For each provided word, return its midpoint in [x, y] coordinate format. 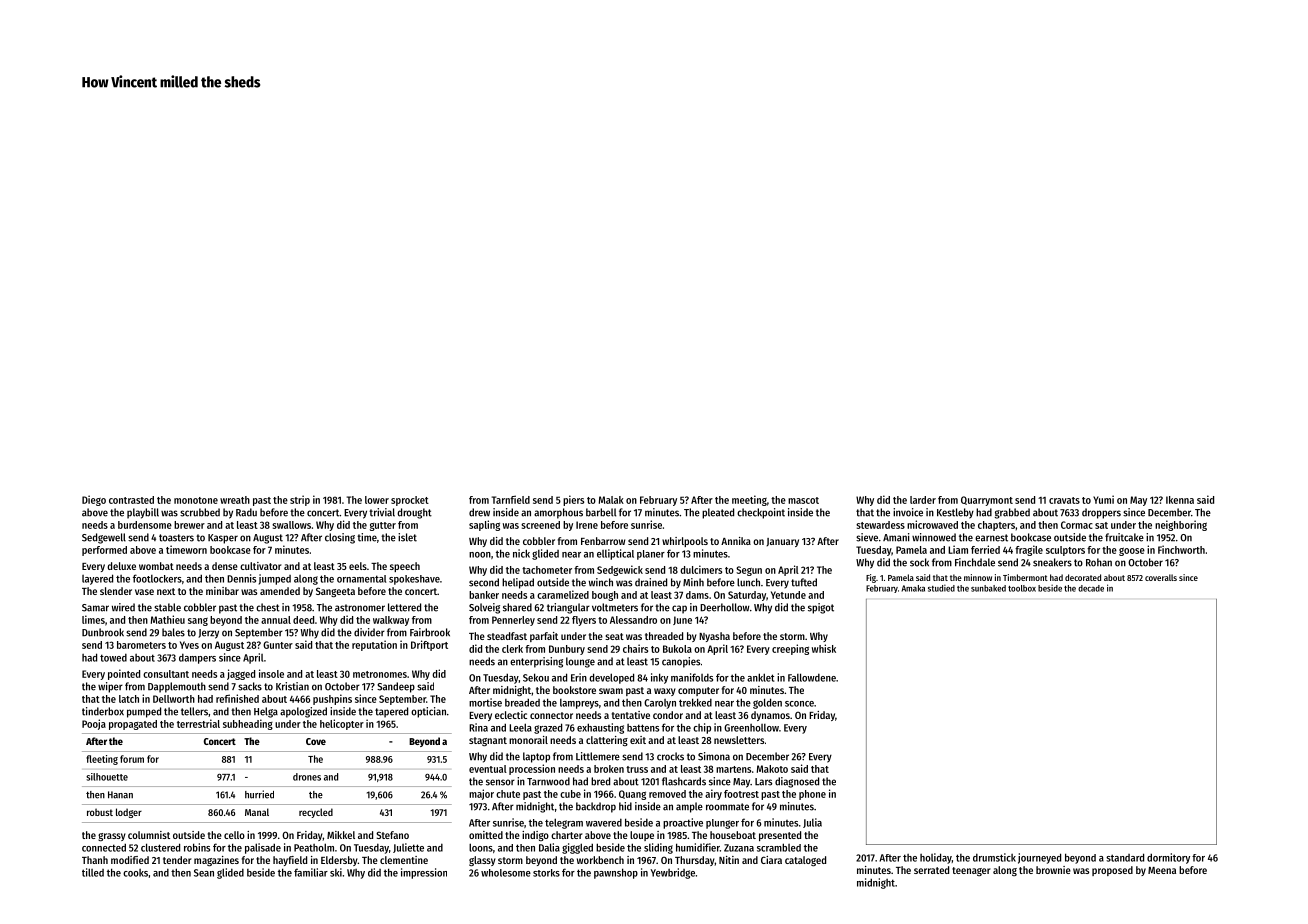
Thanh [95, 860]
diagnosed [797, 782]
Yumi [1103, 499]
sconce [799, 704]
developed [611, 678]
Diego [94, 500]
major [481, 794]
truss [637, 769]
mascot [803, 500]
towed [113, 657]
